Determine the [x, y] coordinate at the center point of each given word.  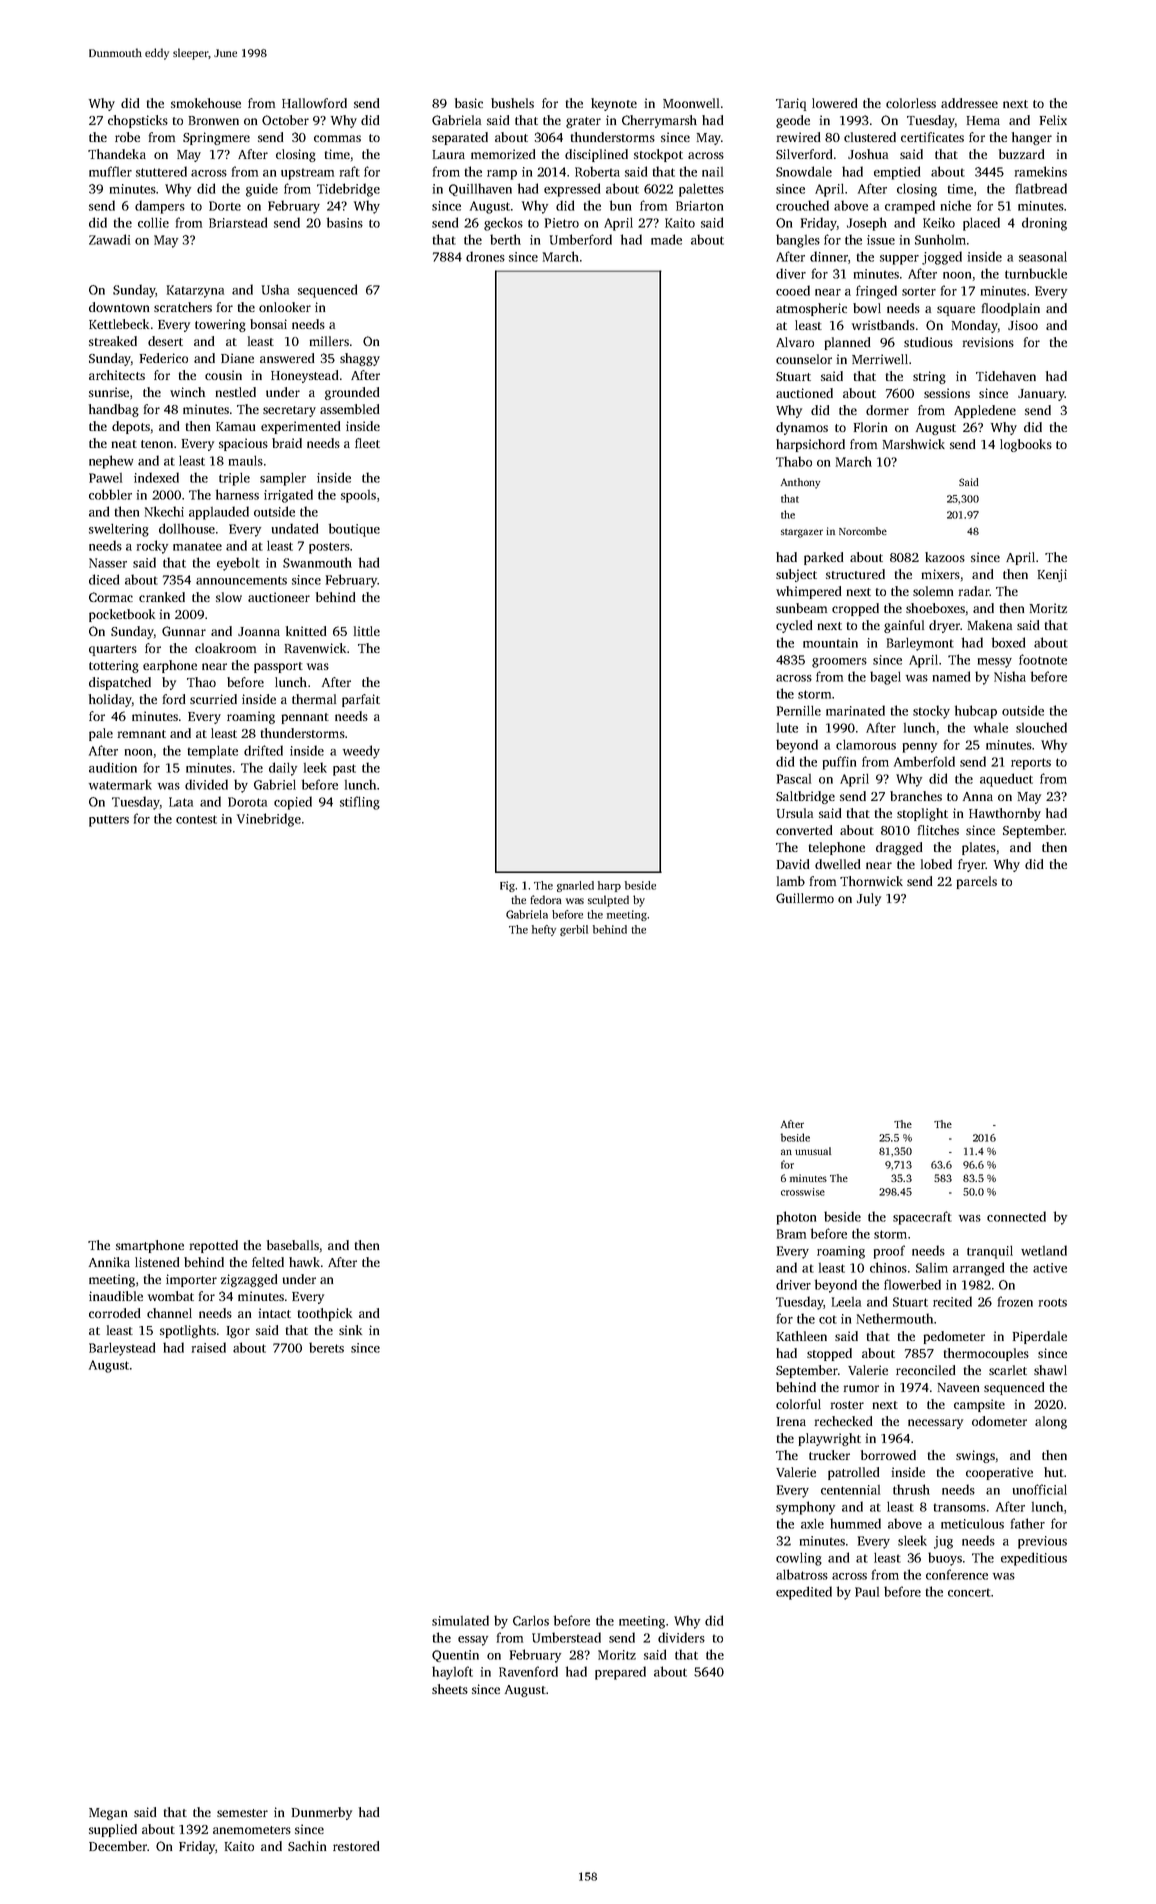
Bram [791, 1234]
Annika [109, 1262]
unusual [813, 1151]
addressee [969, 103]
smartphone [150, 1246]
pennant [305, 718]
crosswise [803, 1192]
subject [796, 575]
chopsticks [138, 121]
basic [469, 103]
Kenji [1052, 575]
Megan [108, 1814]
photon [796, 1218]
